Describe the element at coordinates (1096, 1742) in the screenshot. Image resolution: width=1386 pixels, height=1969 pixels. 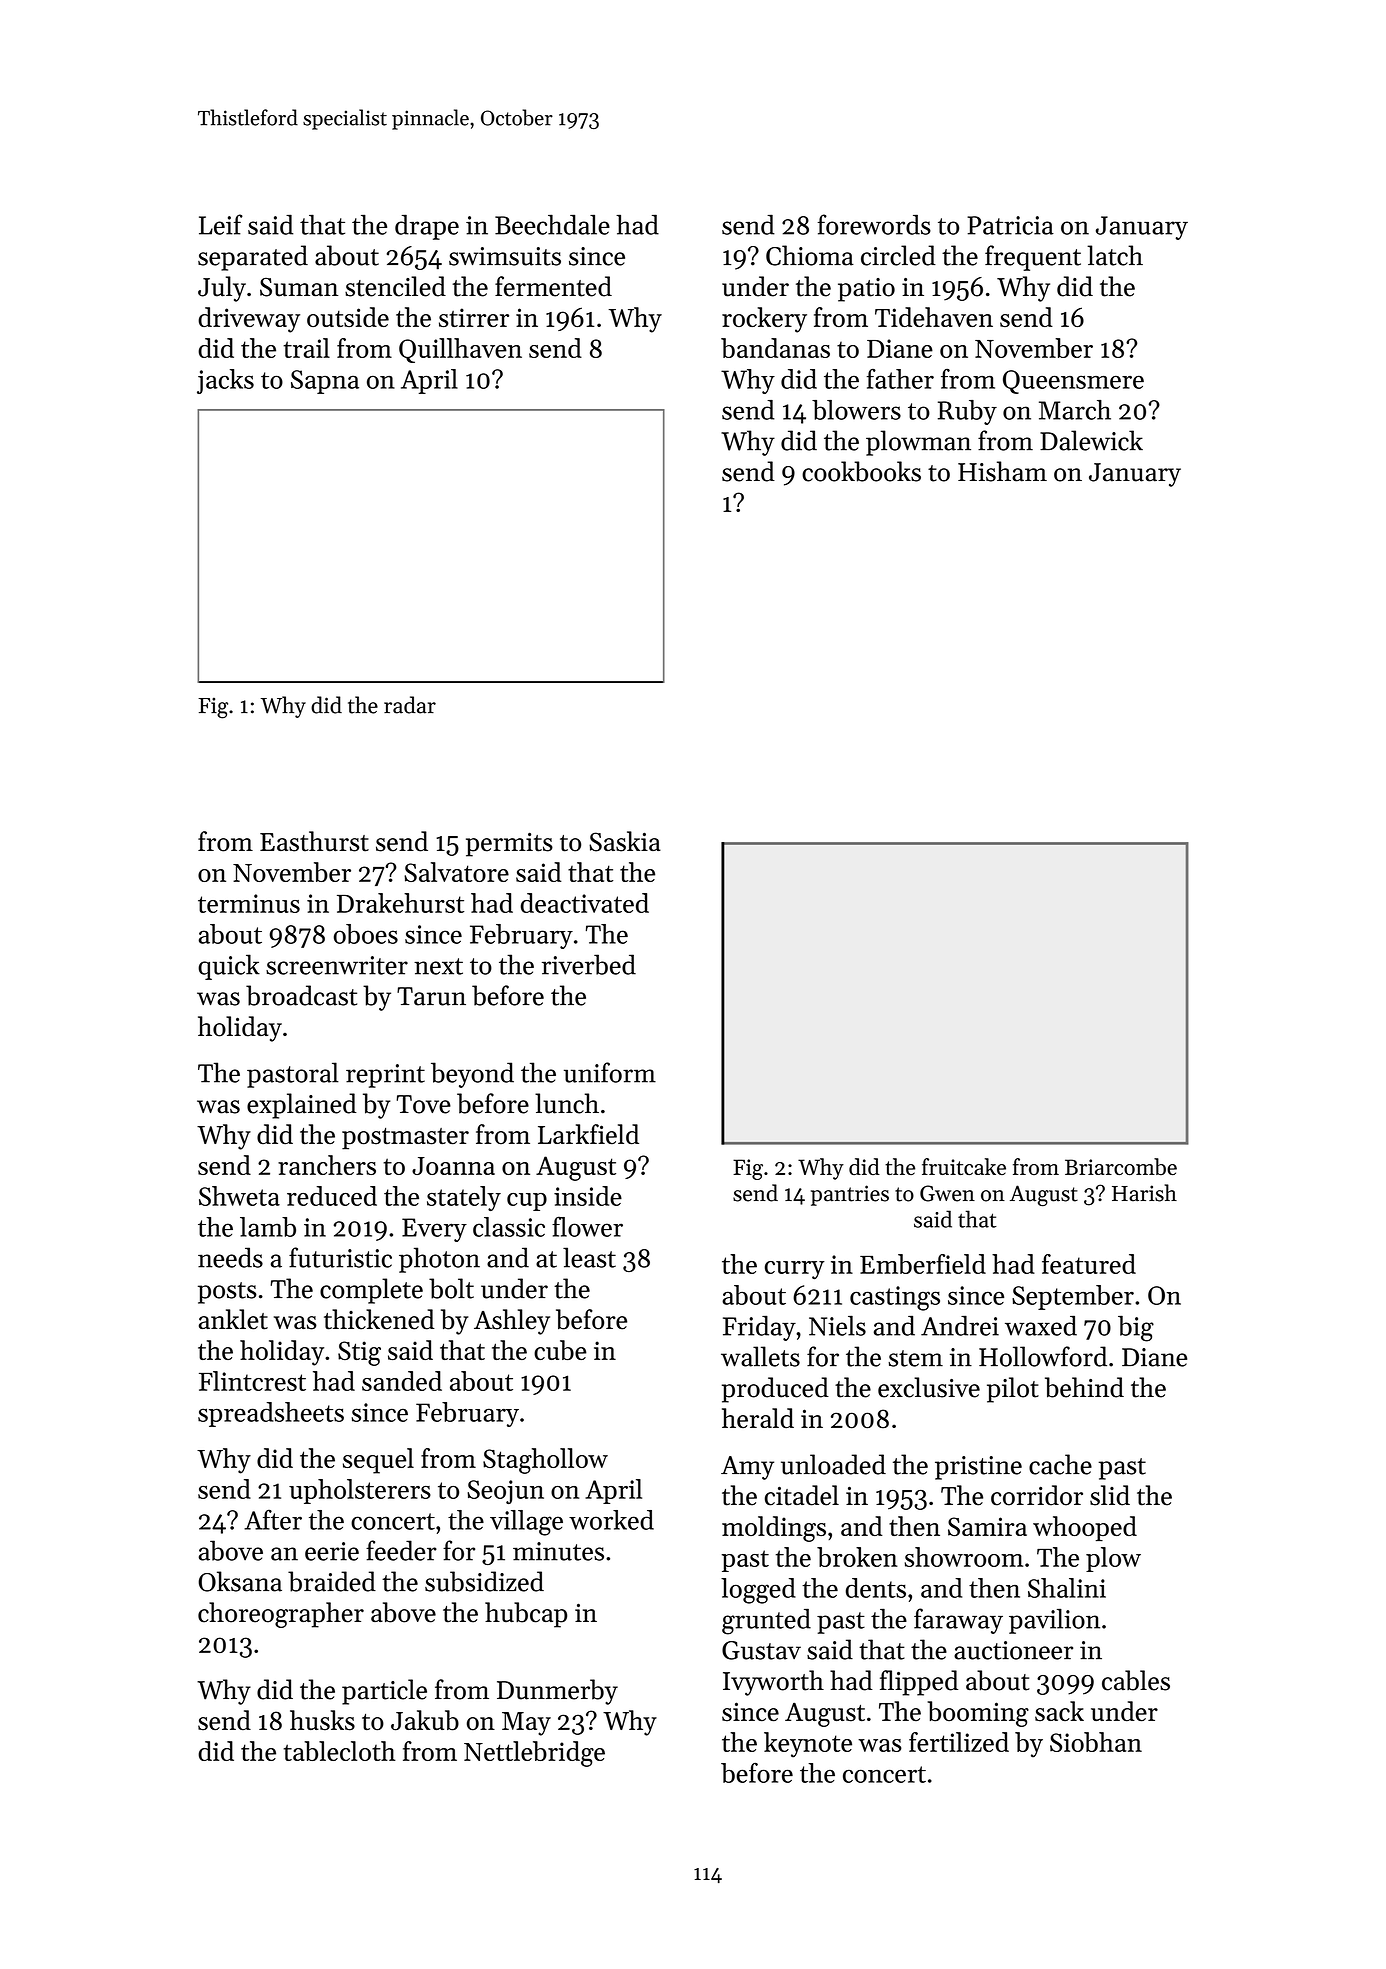
I see `Siobhan` at that location.
